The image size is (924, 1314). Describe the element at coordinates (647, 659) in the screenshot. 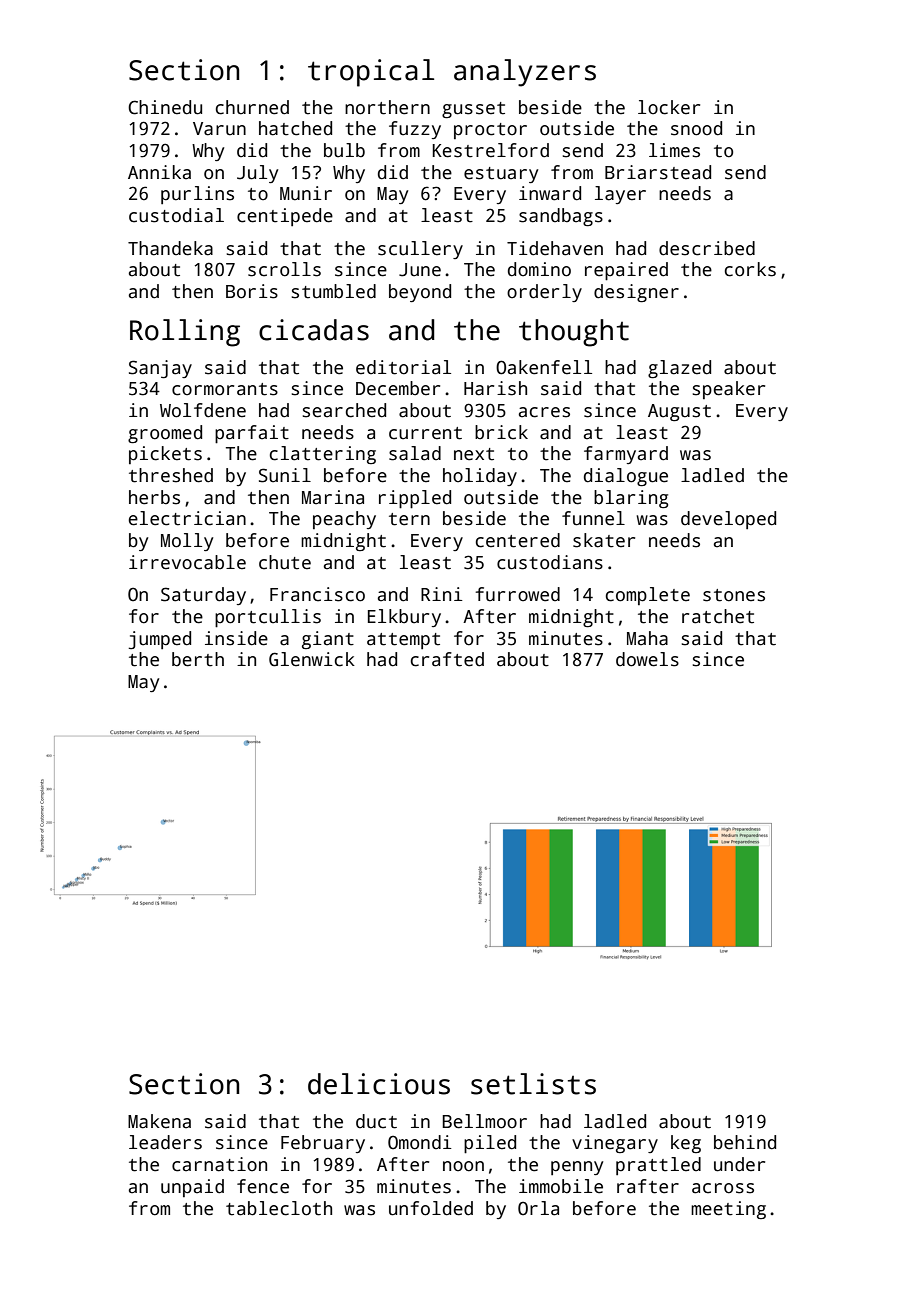

I see `dowels` at that location.
